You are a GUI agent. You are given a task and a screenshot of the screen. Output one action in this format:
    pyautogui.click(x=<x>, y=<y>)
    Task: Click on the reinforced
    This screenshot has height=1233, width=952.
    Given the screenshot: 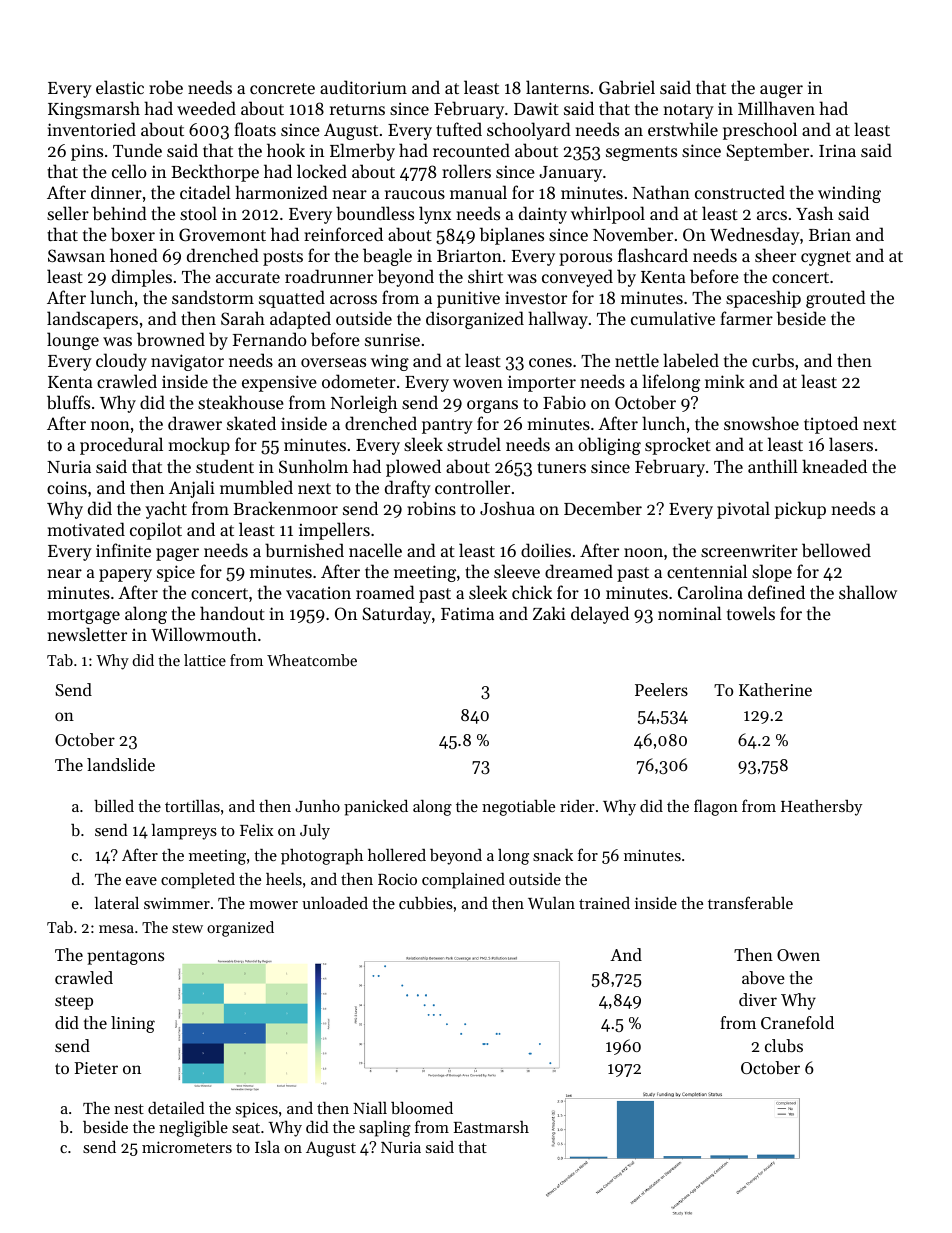 What is the action you would take?
    pyautogui.click(x=343, y=234)
